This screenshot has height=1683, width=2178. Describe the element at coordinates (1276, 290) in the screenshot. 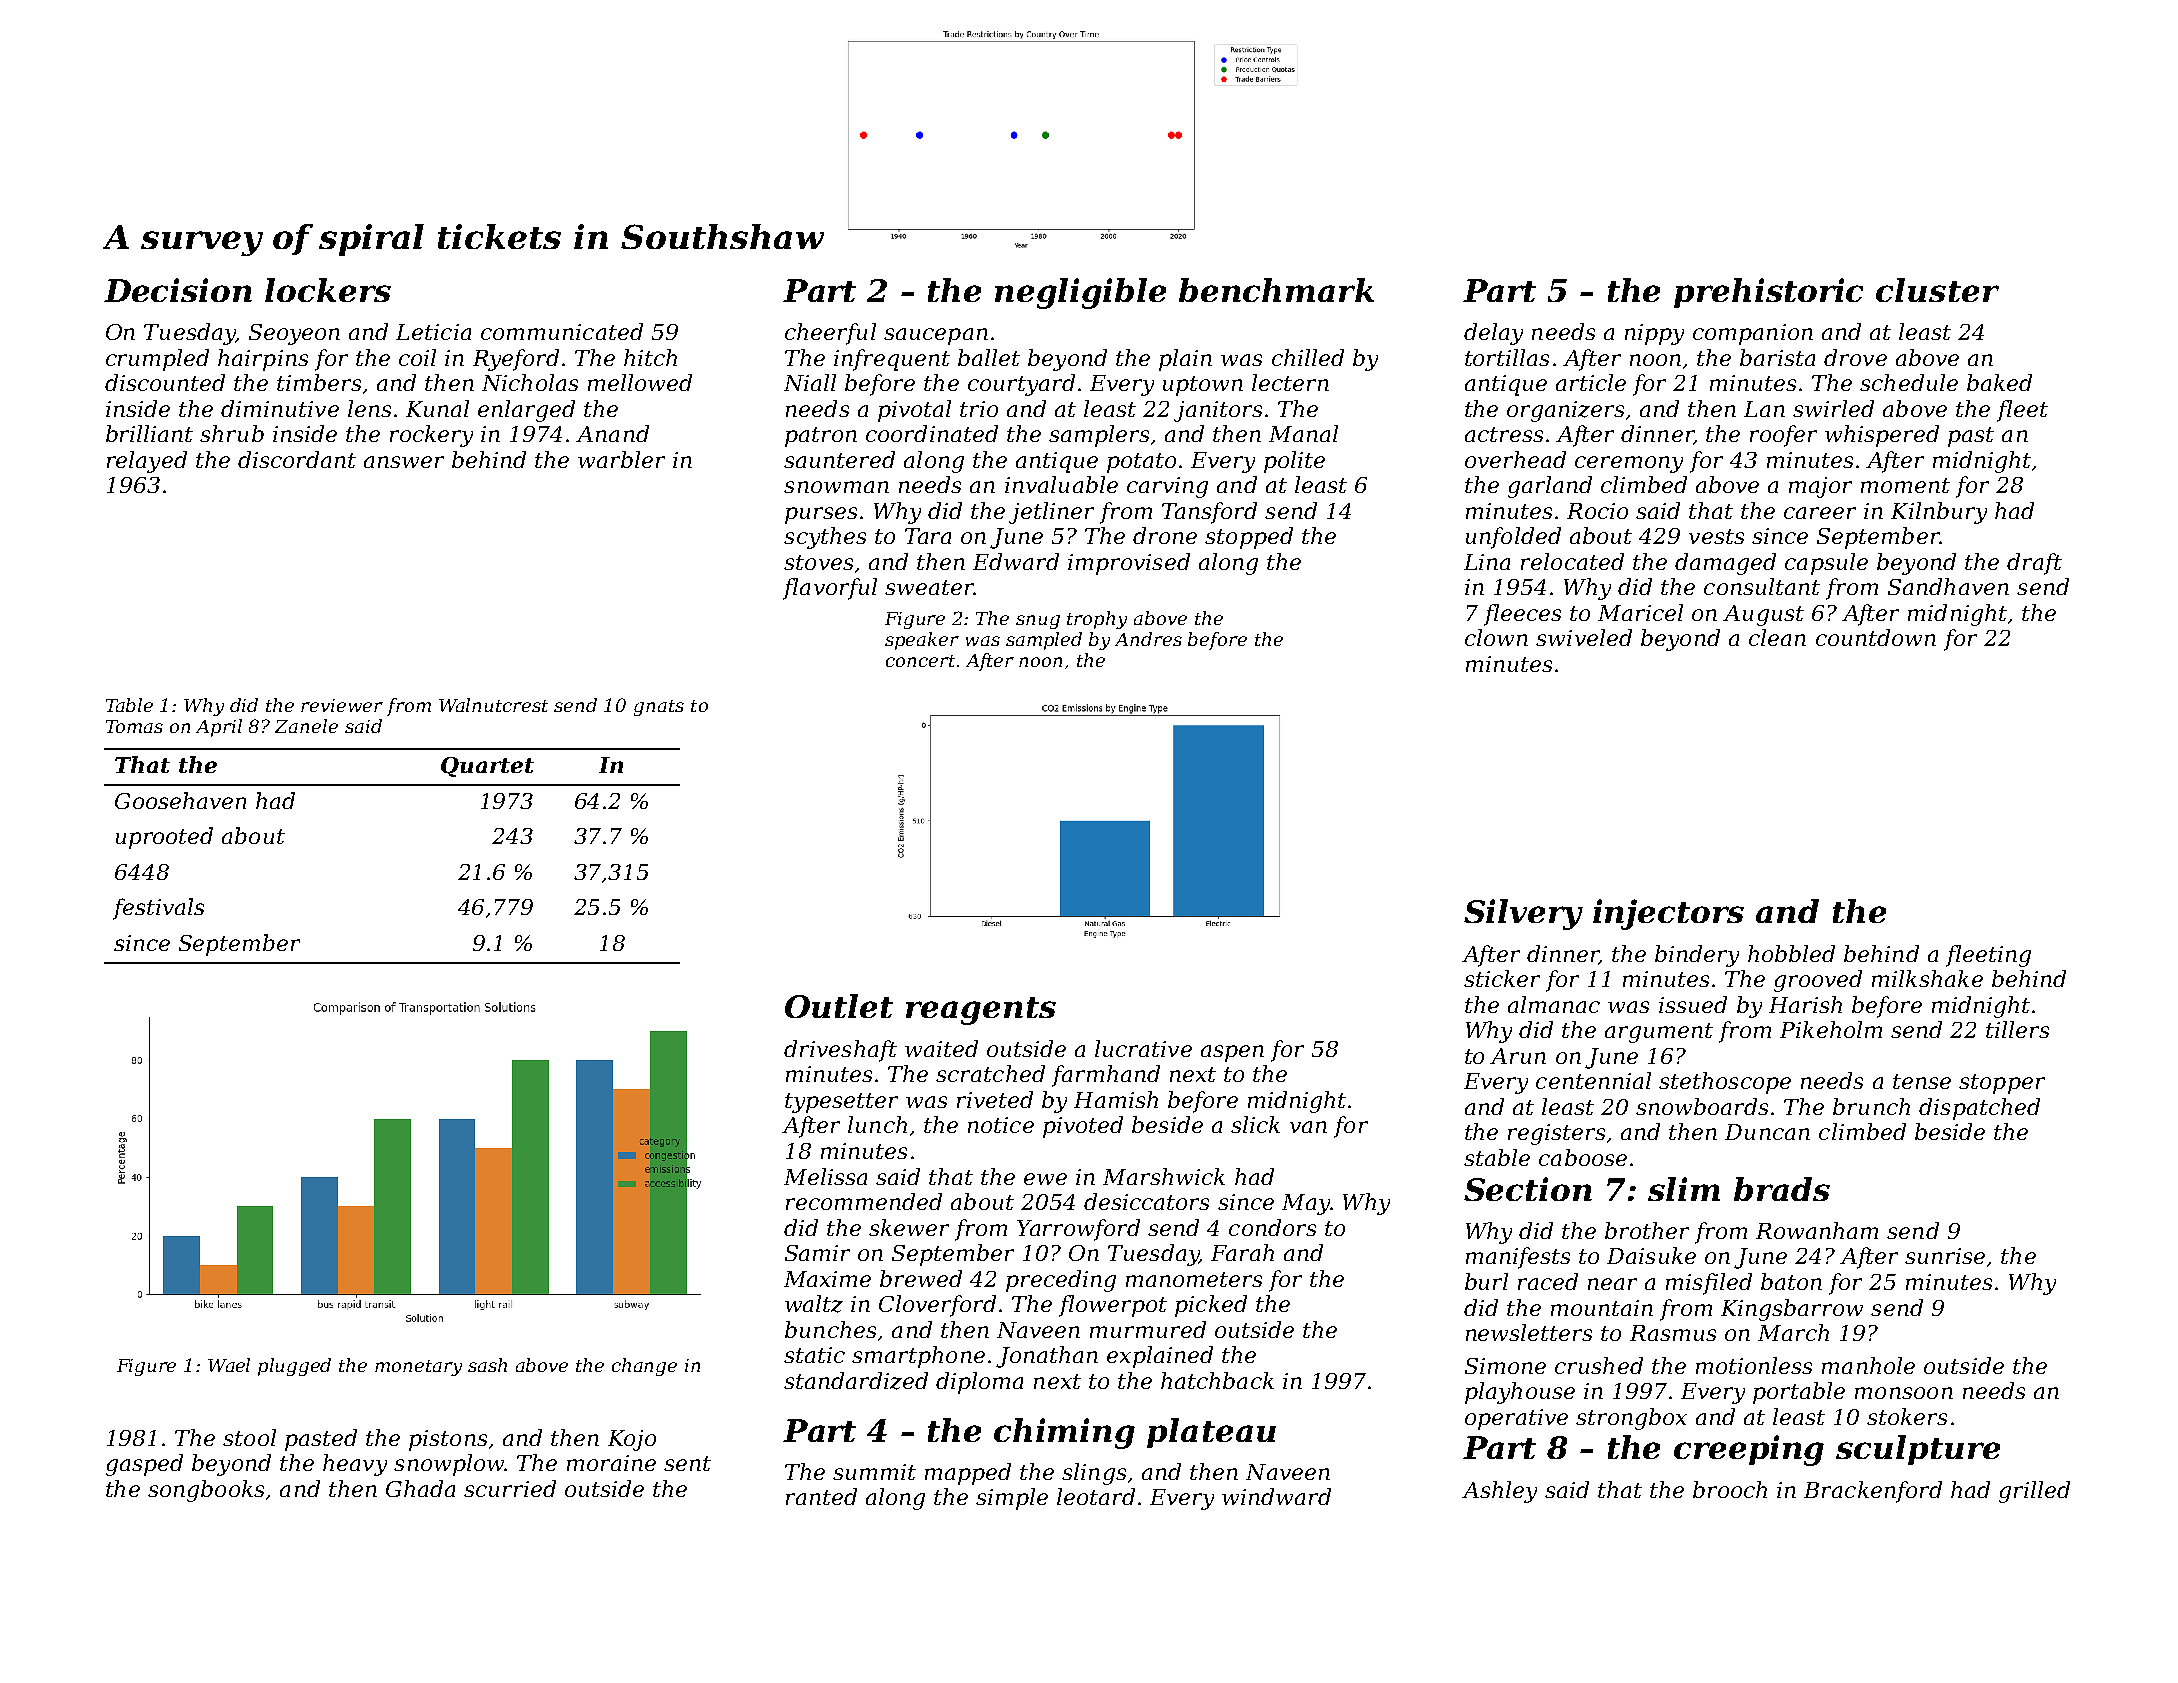

I see `benchmark` at that location.
